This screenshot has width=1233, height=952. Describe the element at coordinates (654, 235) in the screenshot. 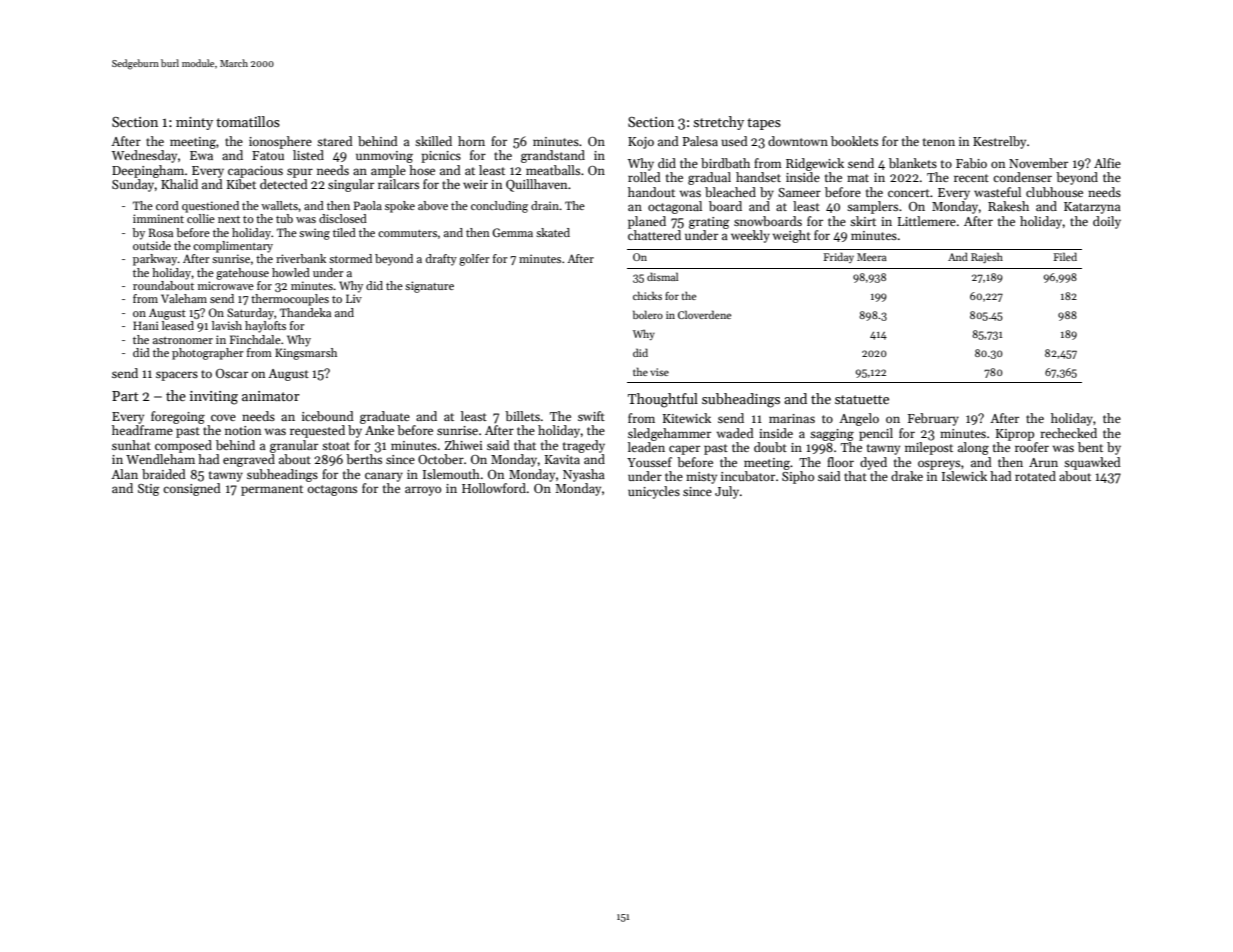

I see `chattered` at that location.
